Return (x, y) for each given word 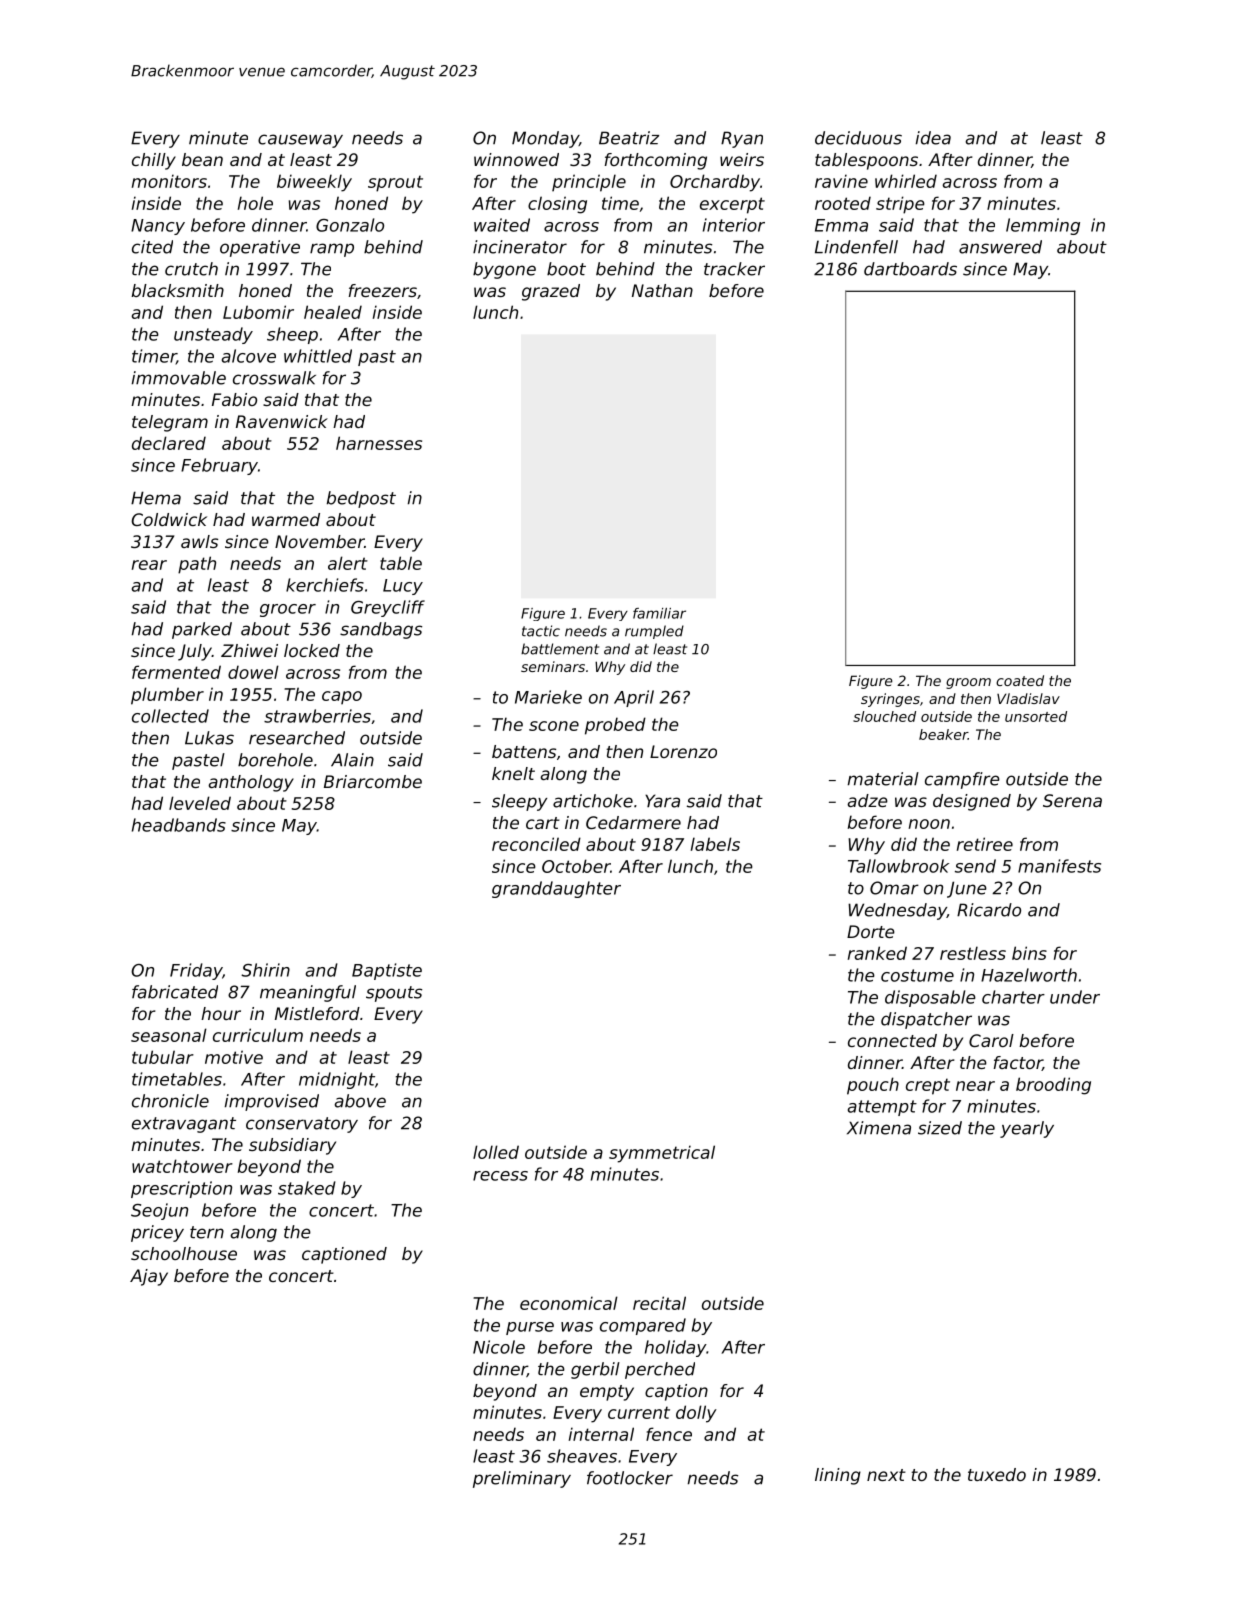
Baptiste (387, 971)
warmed (286, 519)
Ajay (149, 1277)
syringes (890, 700)
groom (968, 683)
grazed (551, 292)
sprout (395, 183)
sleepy (519, 802)
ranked (877, 953)
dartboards (910, 269)
